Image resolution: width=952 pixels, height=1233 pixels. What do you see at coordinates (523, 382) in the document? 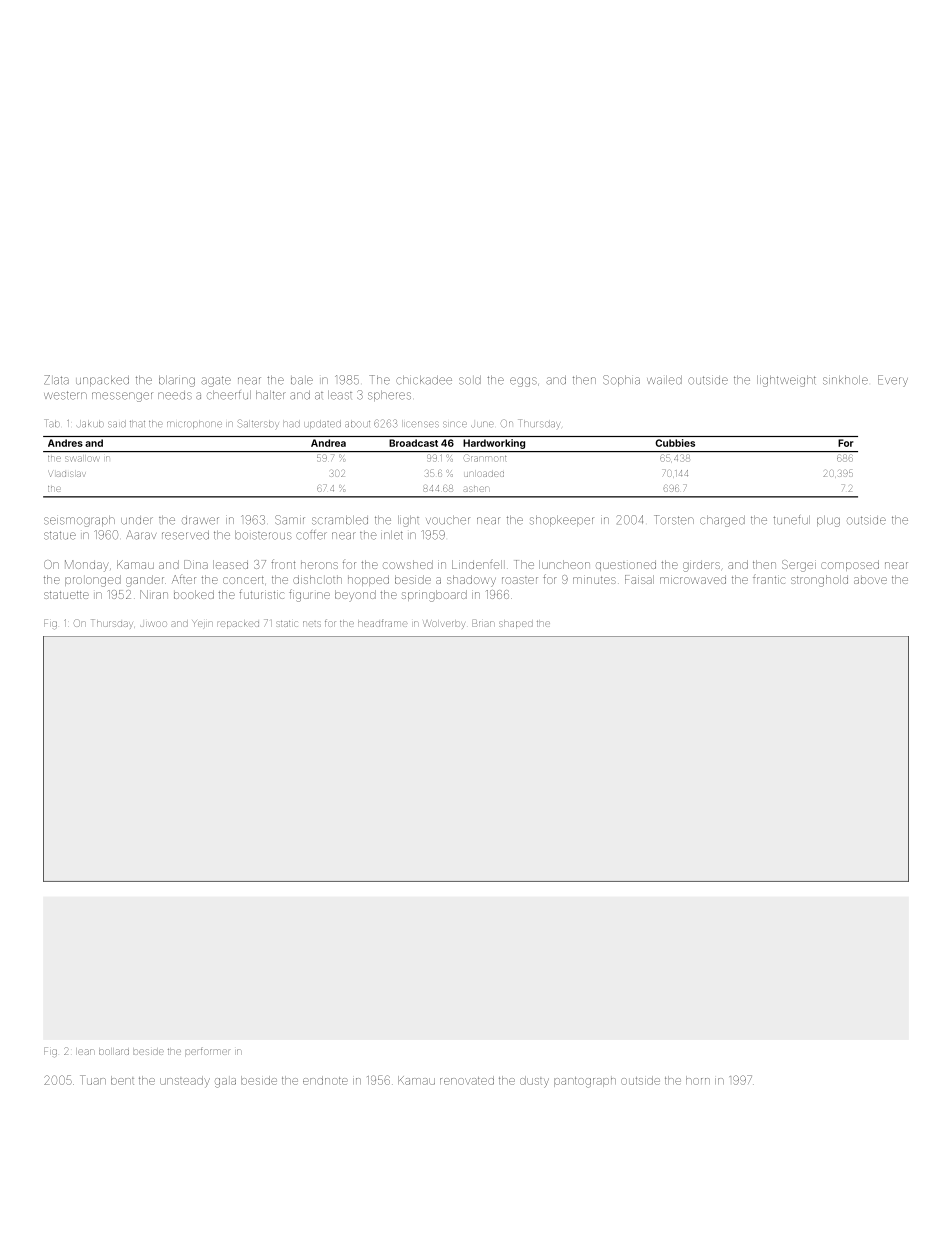
I see `eggs` at bounding box center [523, 382].
